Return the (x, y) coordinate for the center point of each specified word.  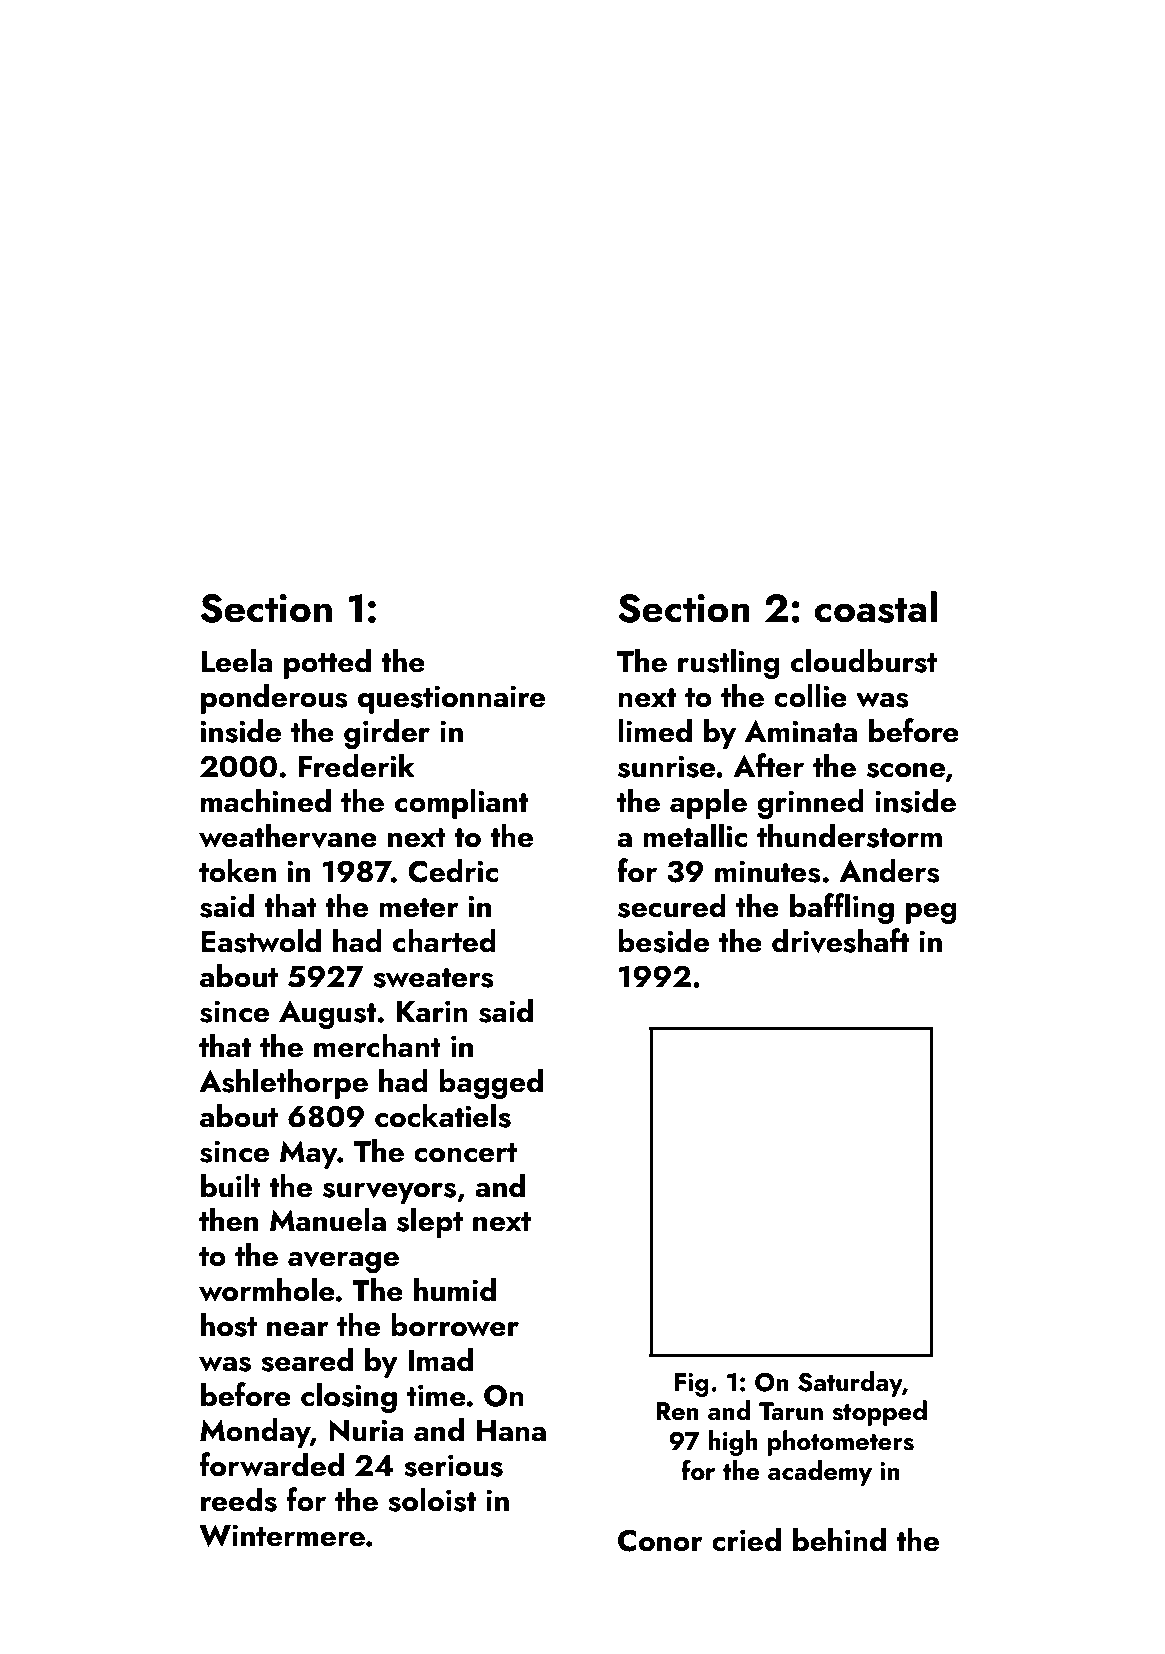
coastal (876, 607)
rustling (729, 663)
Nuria (366, 1430)
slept (430, 1222)
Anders (889, 870)
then (228, 1219)
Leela (236, 660)
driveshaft (840, 940)
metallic (695, 835)
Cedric (453, 870)
